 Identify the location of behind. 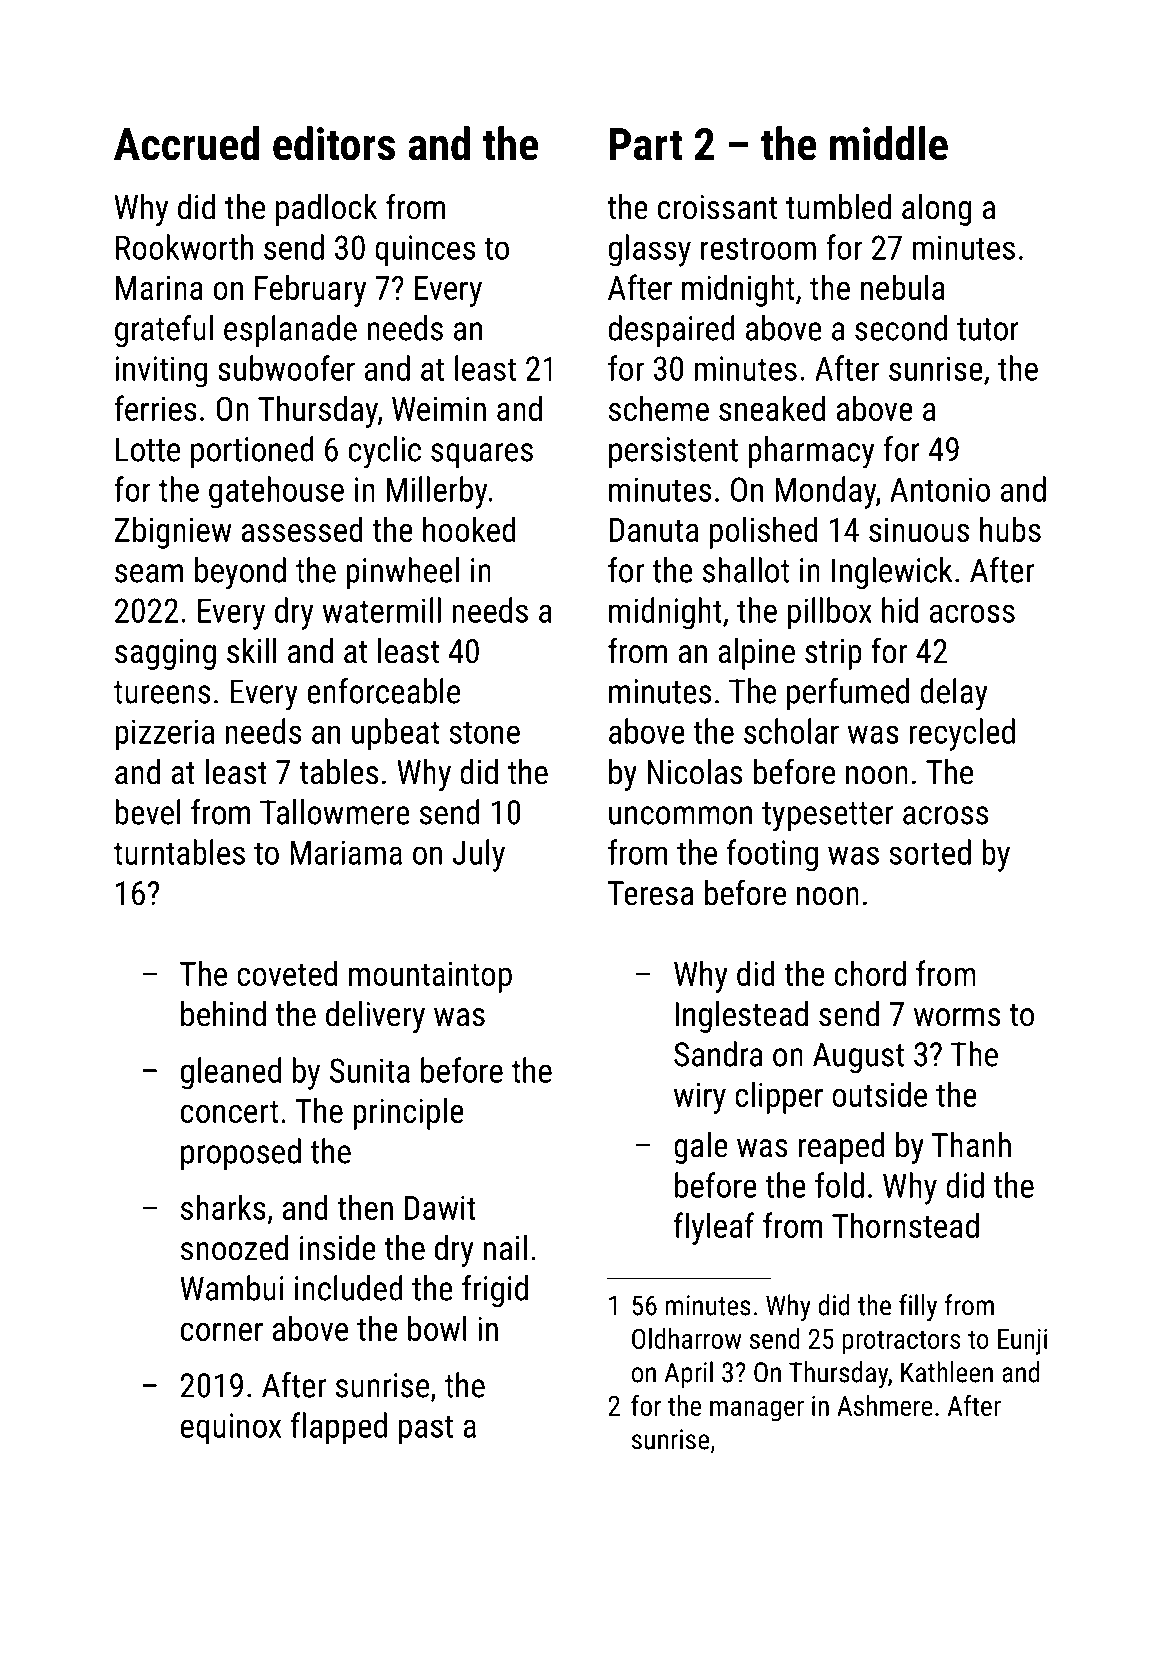
(223, 1014).
